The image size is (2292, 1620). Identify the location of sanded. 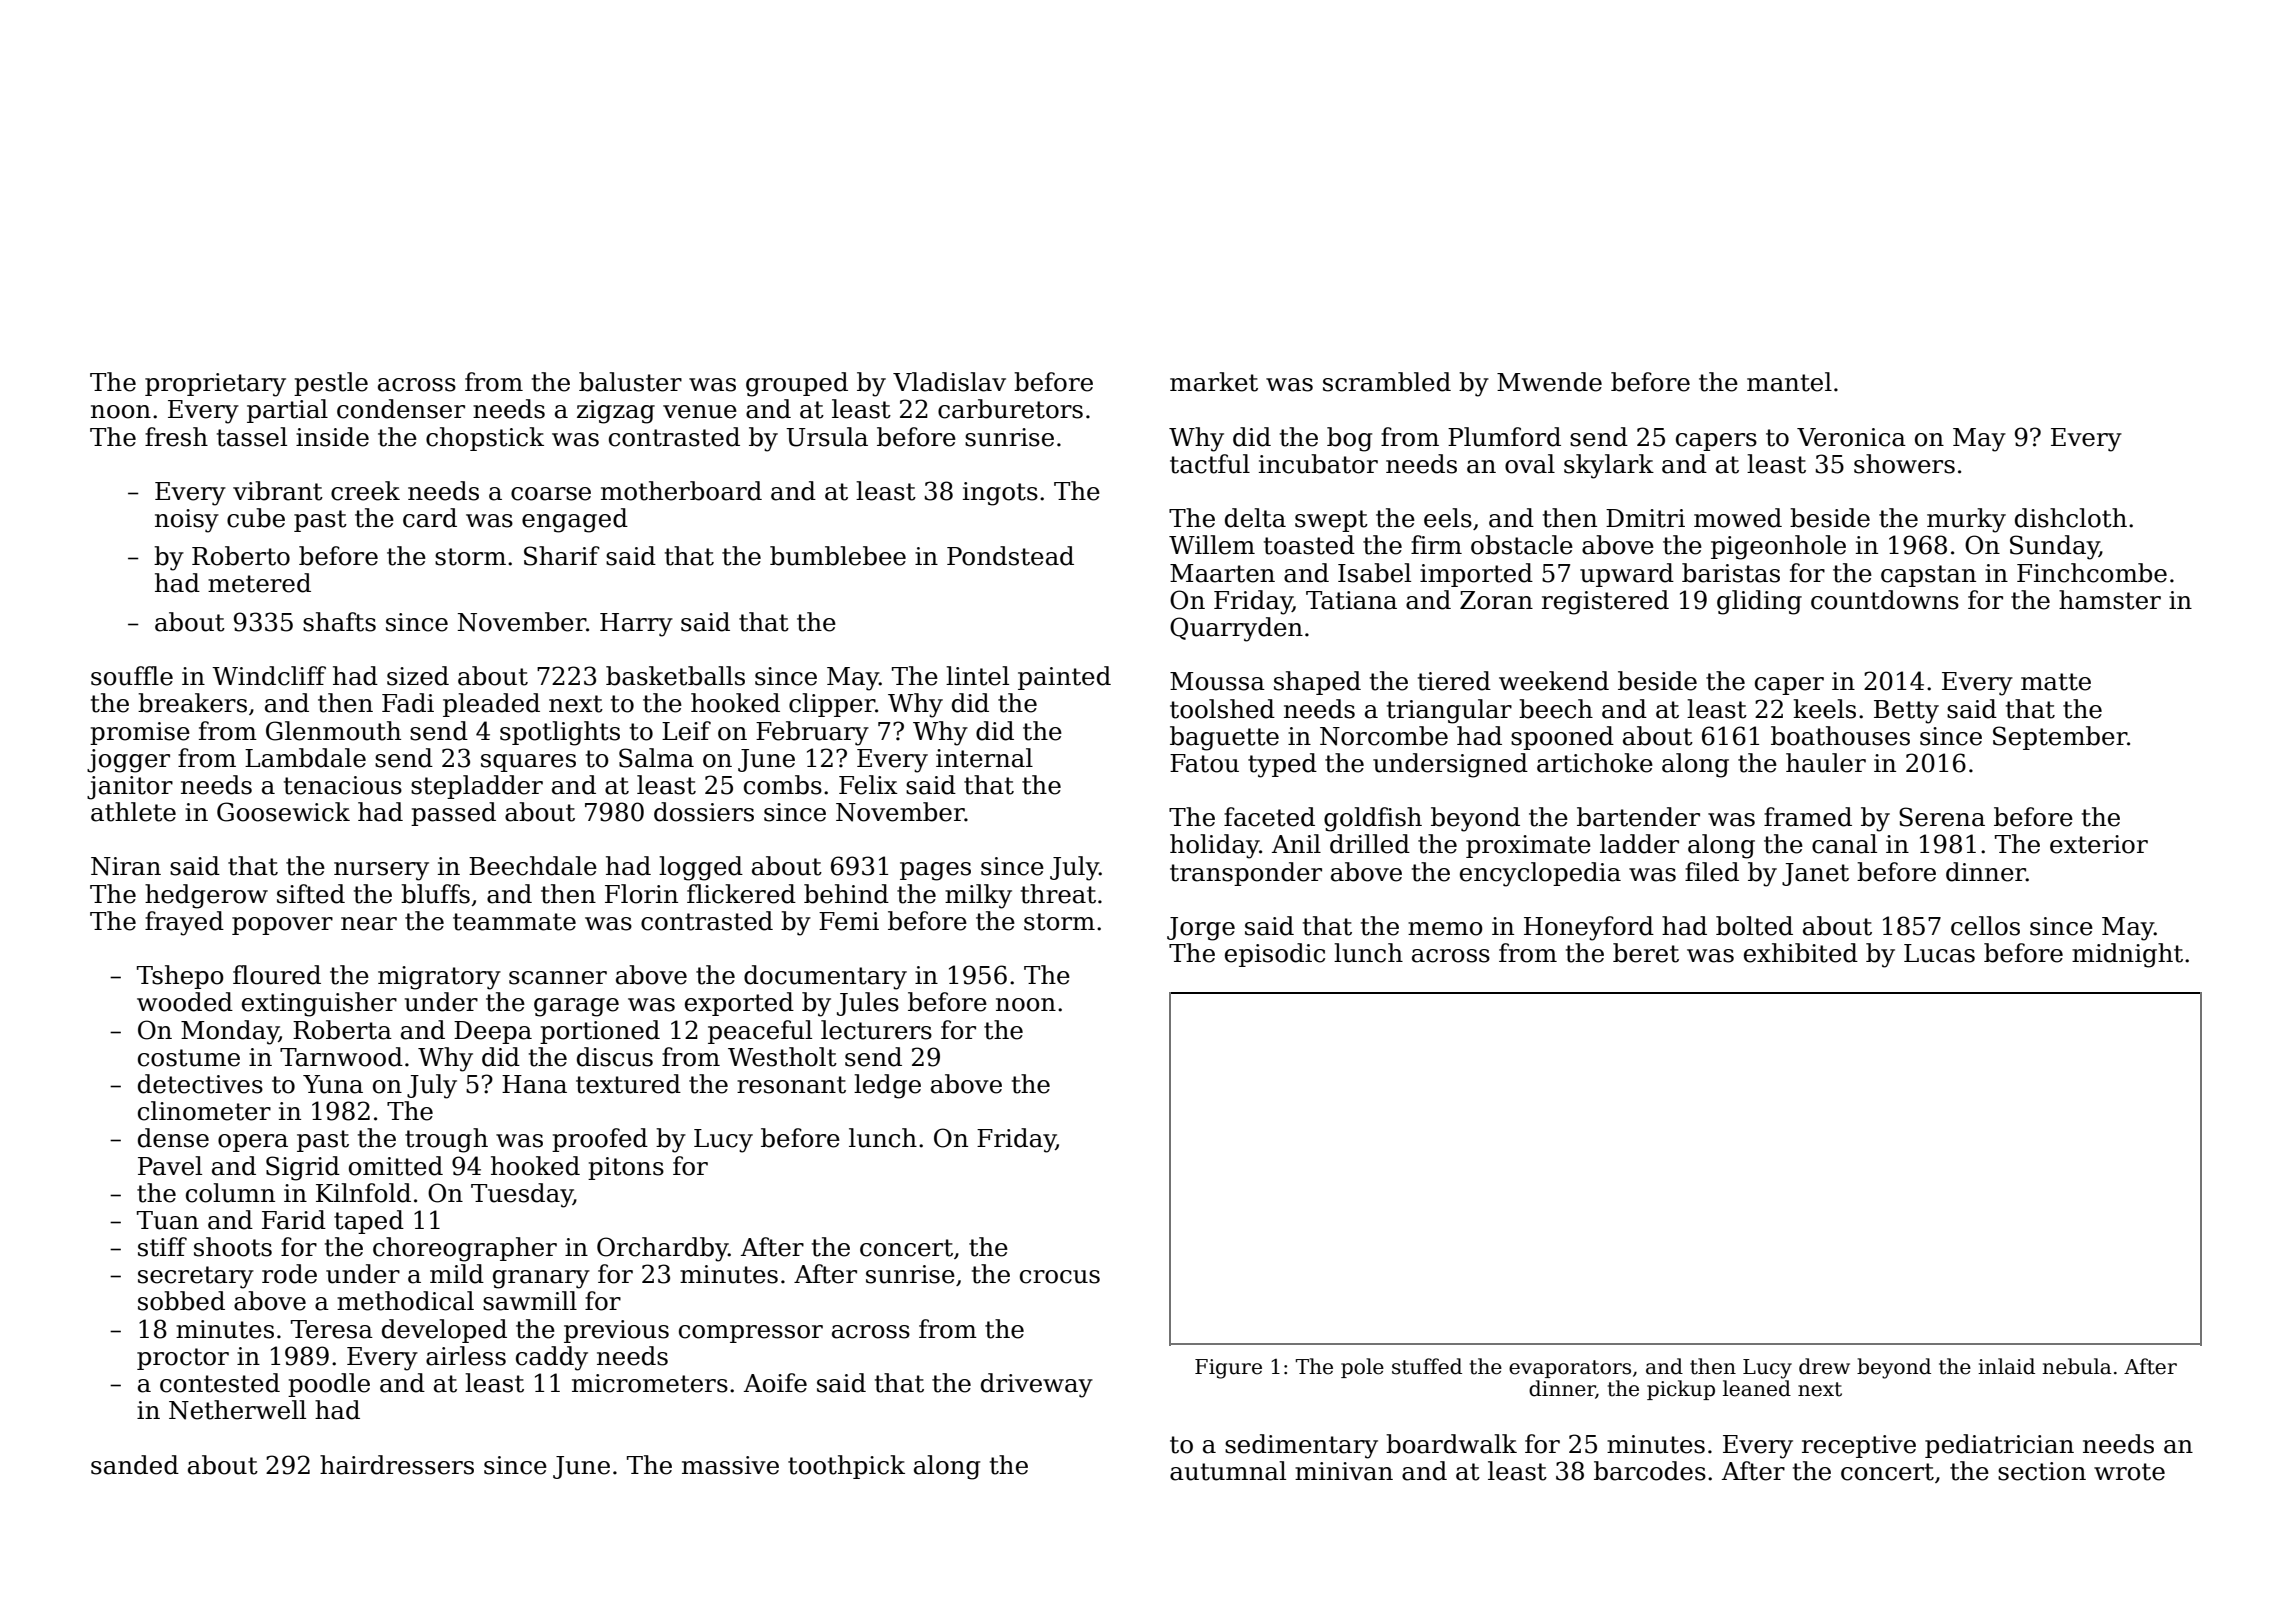
(135, 1465).
